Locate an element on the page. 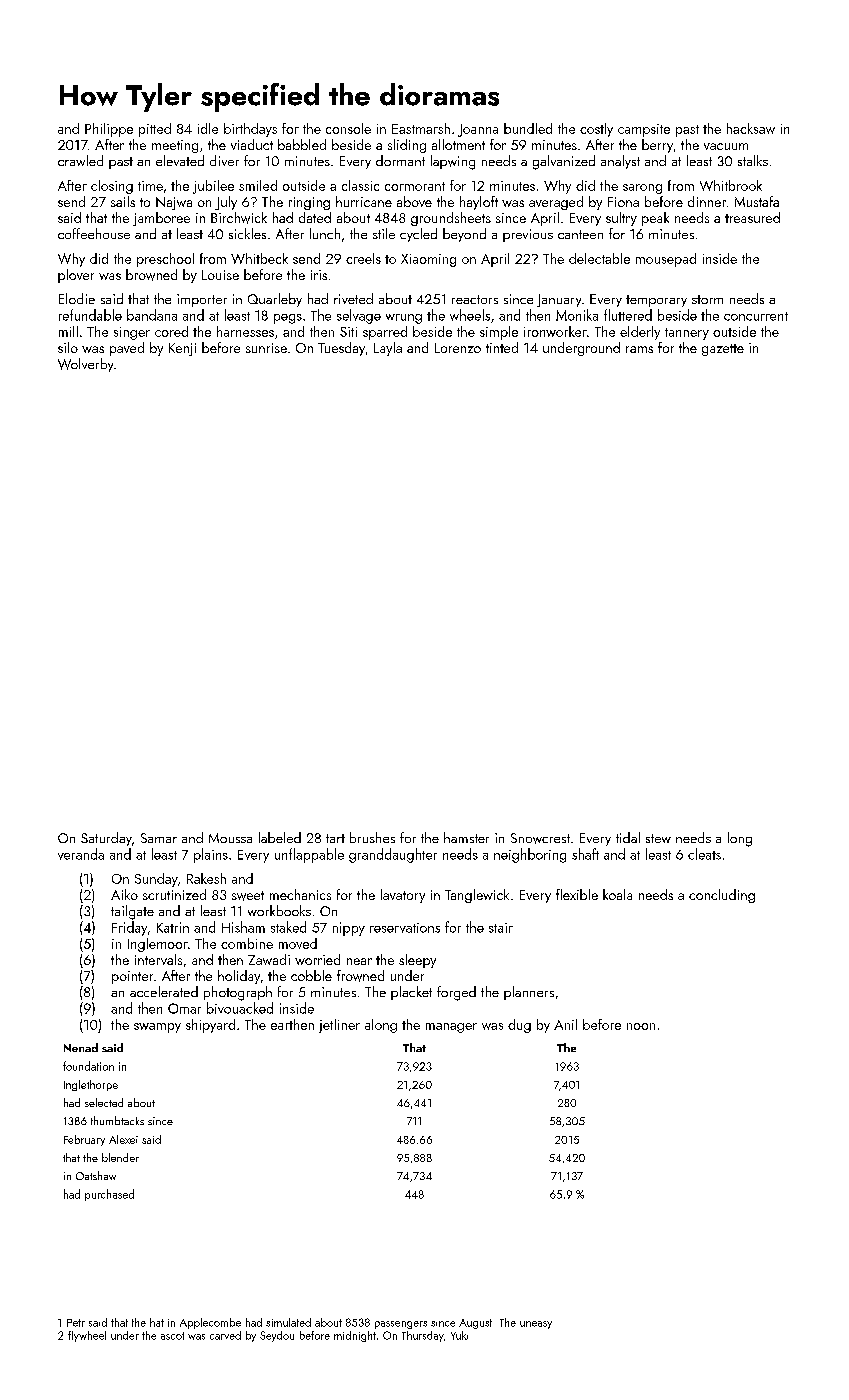 The image size is (849, 1400). Moussa is located at coordinates (230, 838).
